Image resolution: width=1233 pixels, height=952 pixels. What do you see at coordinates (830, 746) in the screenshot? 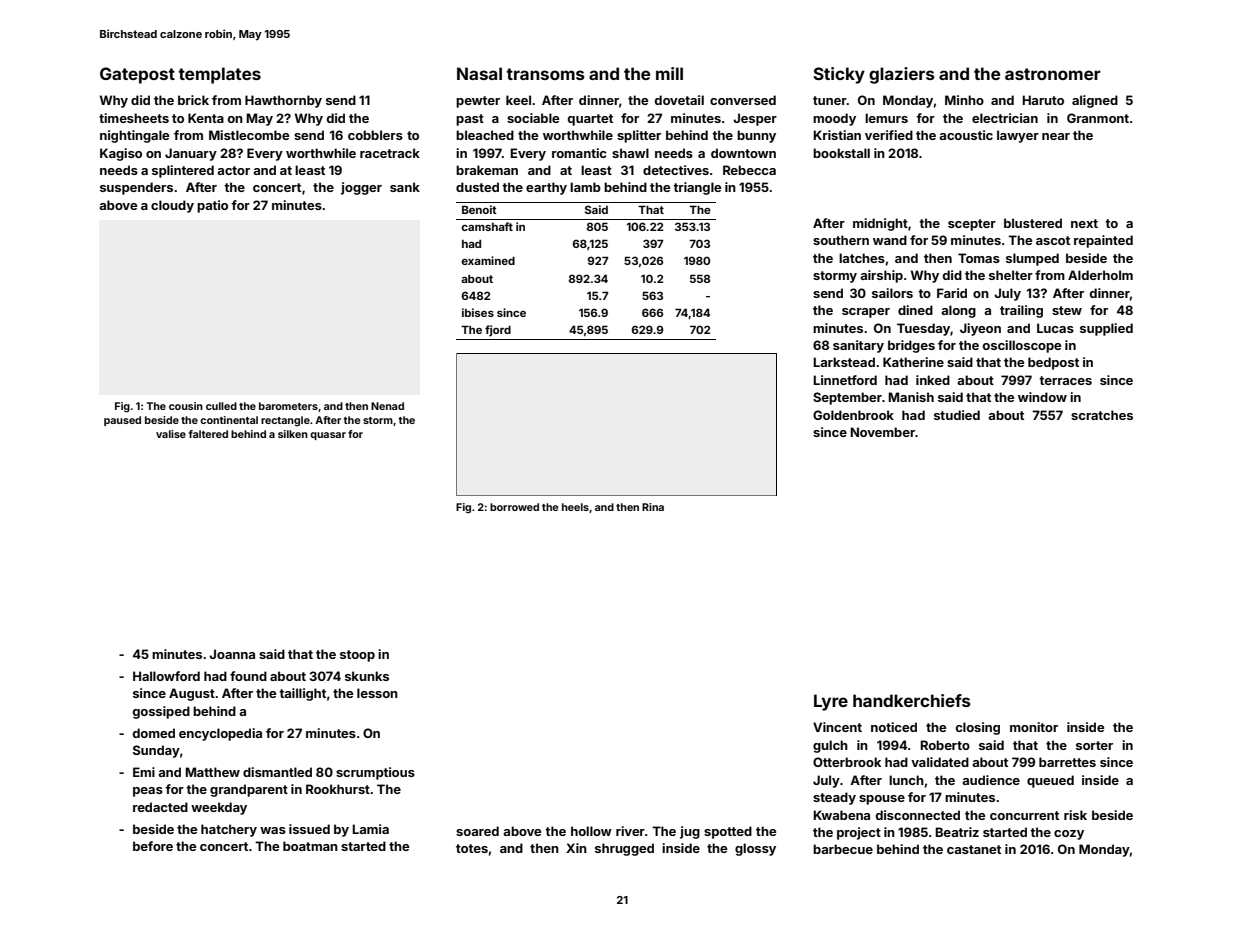
I see `gulch` at bounding box center [830, 746].
